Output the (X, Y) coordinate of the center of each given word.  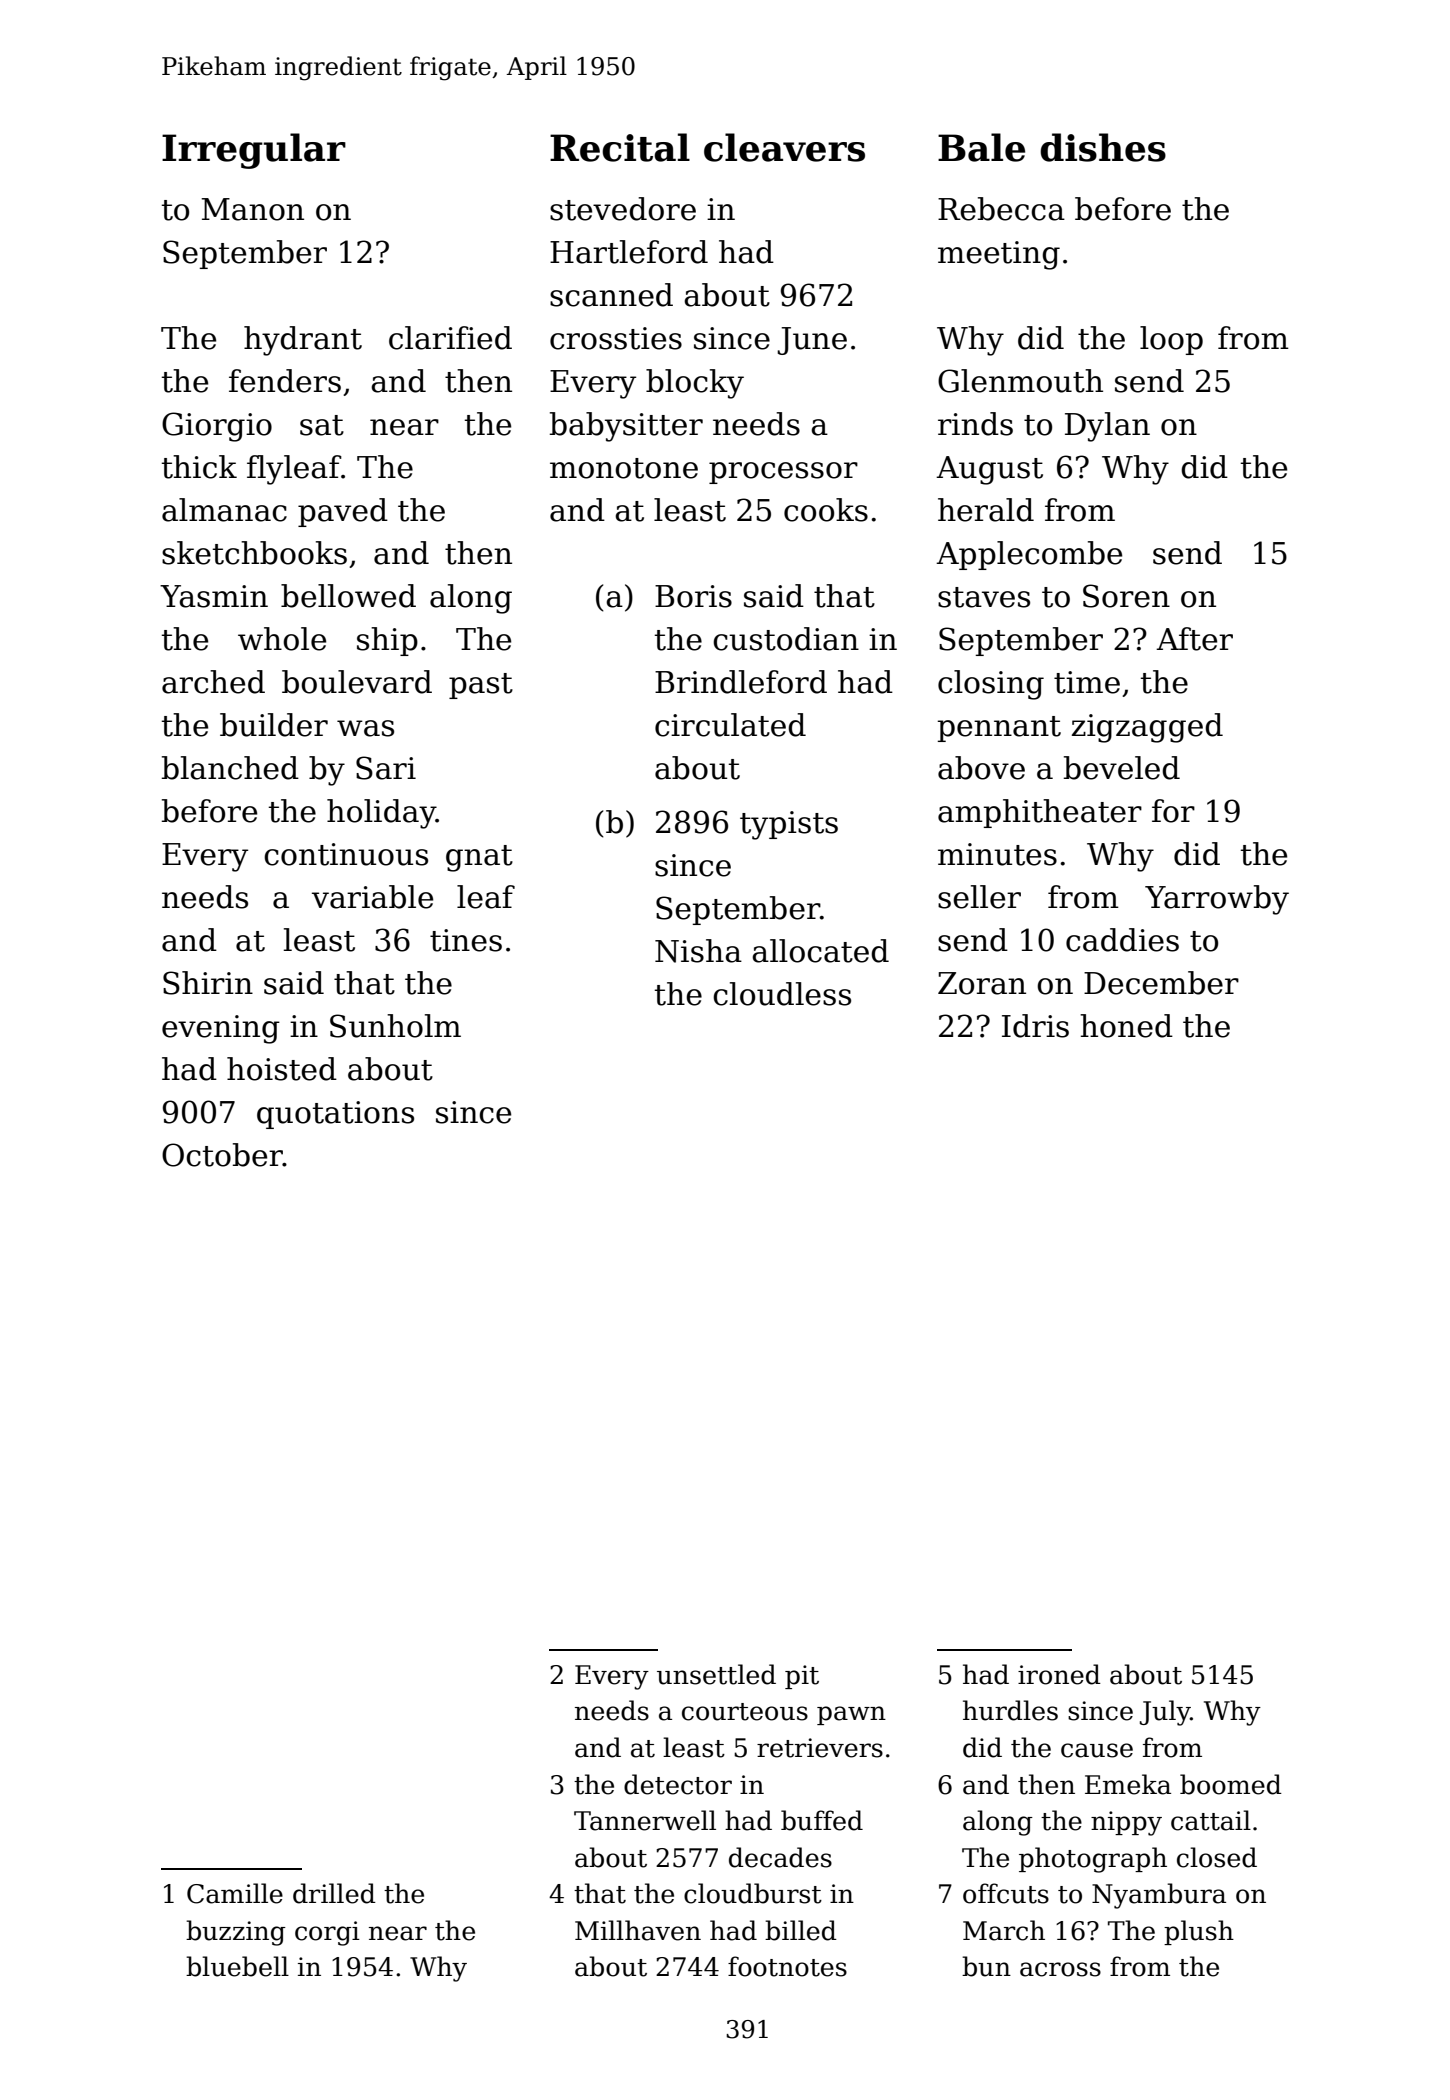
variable (372, 897)
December (1161, 983)
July (1165, 1713)
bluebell (237, 1966)
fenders (285, 381)
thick (199, 467)
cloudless (782, 994)
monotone (624, 468)
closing (991, 685)
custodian (786, 639)
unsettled (716, 1674)
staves (984, 597)
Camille (235, 1893)
